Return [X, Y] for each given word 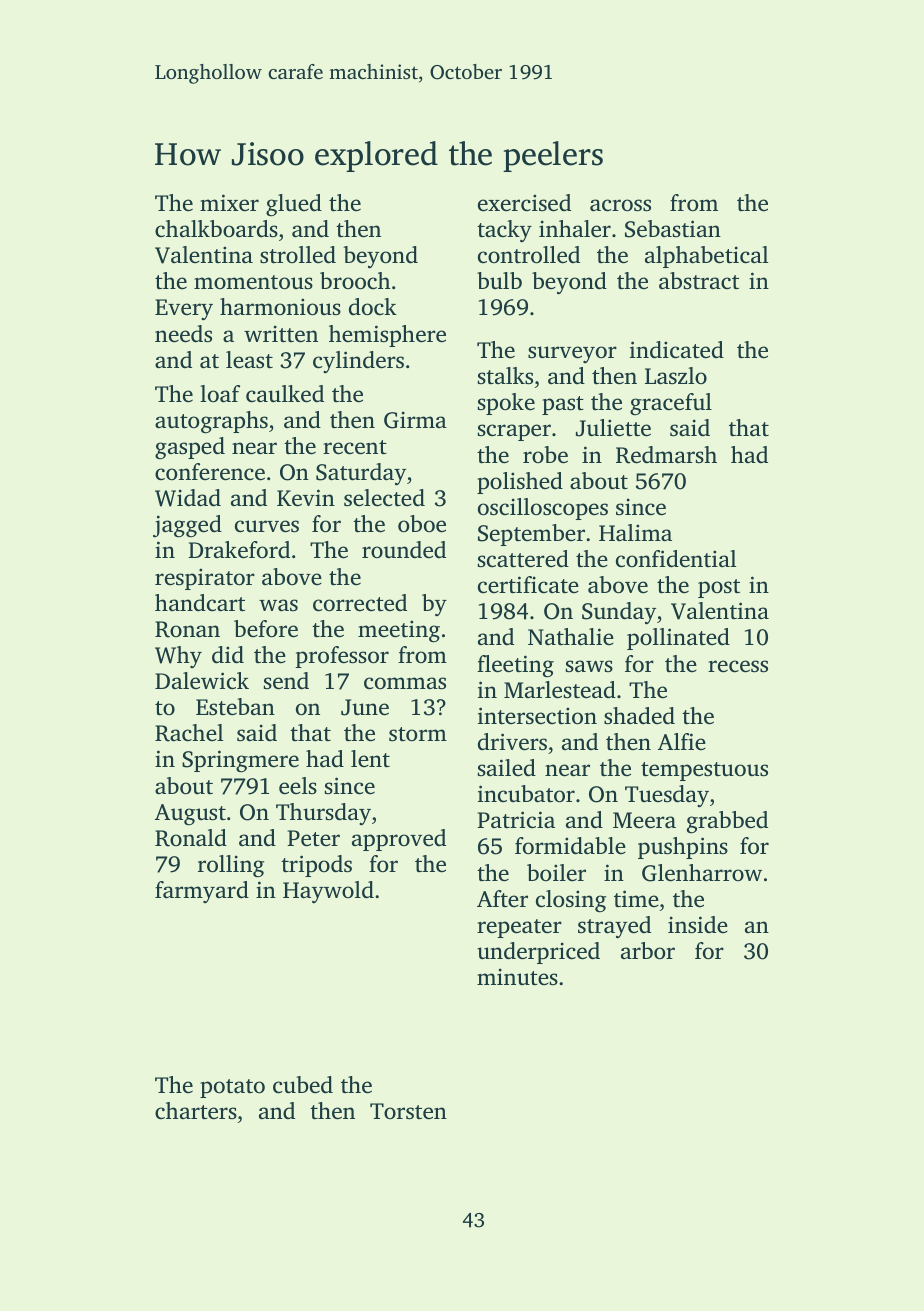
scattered [523, 559]
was [278, 605]
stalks [505, 376]
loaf [220, 394]
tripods [316, 866]
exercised [524, 203]
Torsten [408, 1111]
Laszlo [676, 376]
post [719, 588]
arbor [648, 950]
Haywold [328, 892]
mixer [229, 203]
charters [196, 1111]
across [620, 205]
